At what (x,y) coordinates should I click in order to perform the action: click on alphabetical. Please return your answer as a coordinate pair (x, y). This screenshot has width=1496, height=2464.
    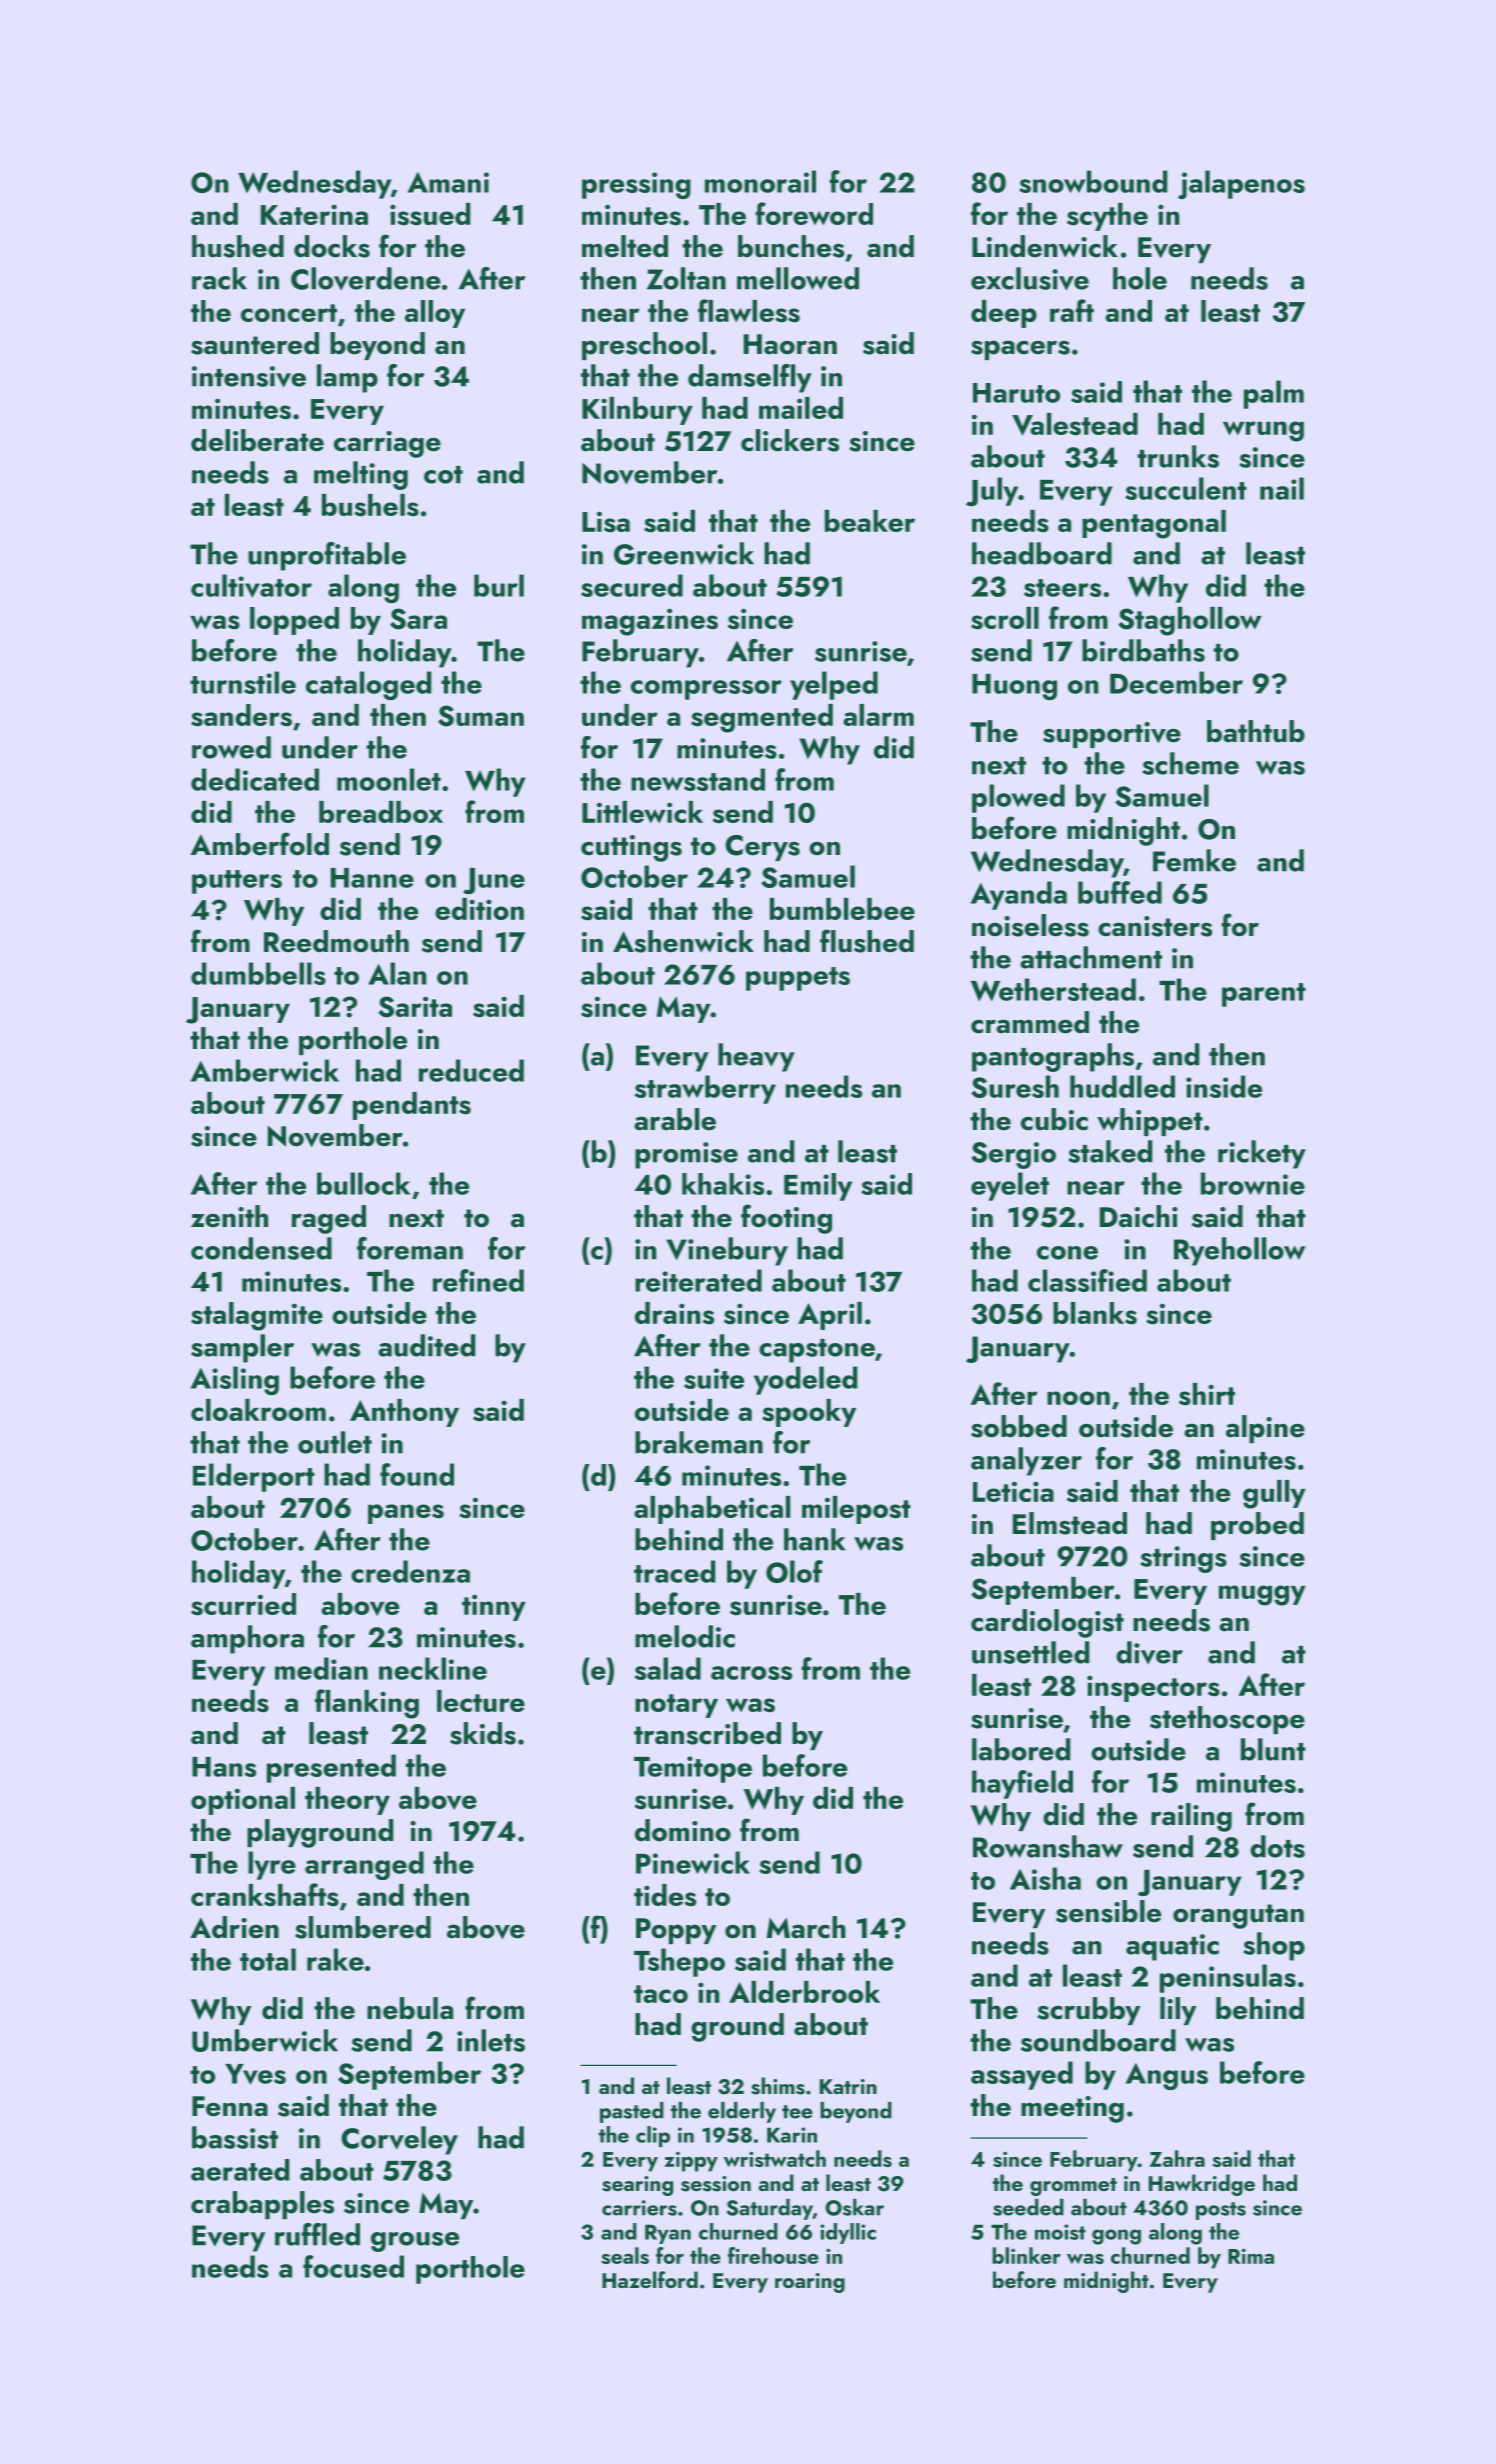
    Looking at the image, I should click on (712, 1510).
